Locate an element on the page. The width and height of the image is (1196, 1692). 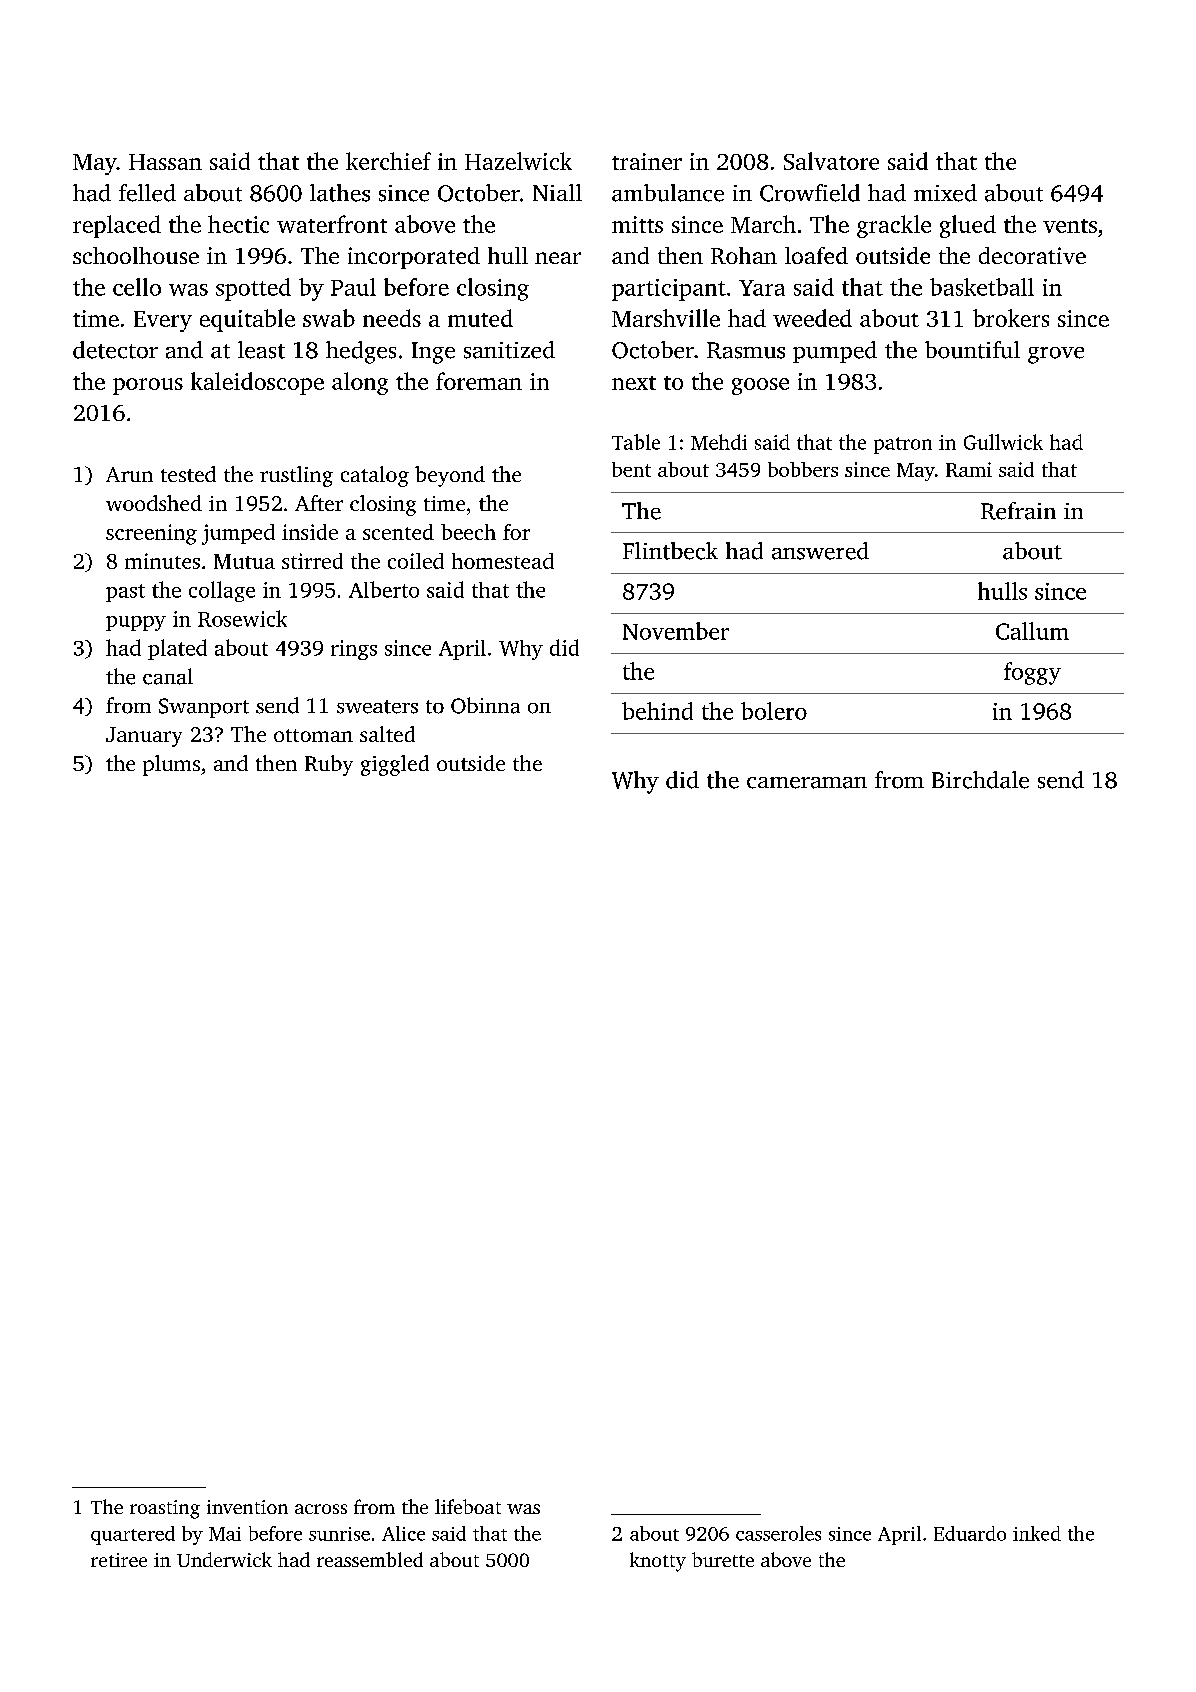
patron is located at coordinates (903, 445).
